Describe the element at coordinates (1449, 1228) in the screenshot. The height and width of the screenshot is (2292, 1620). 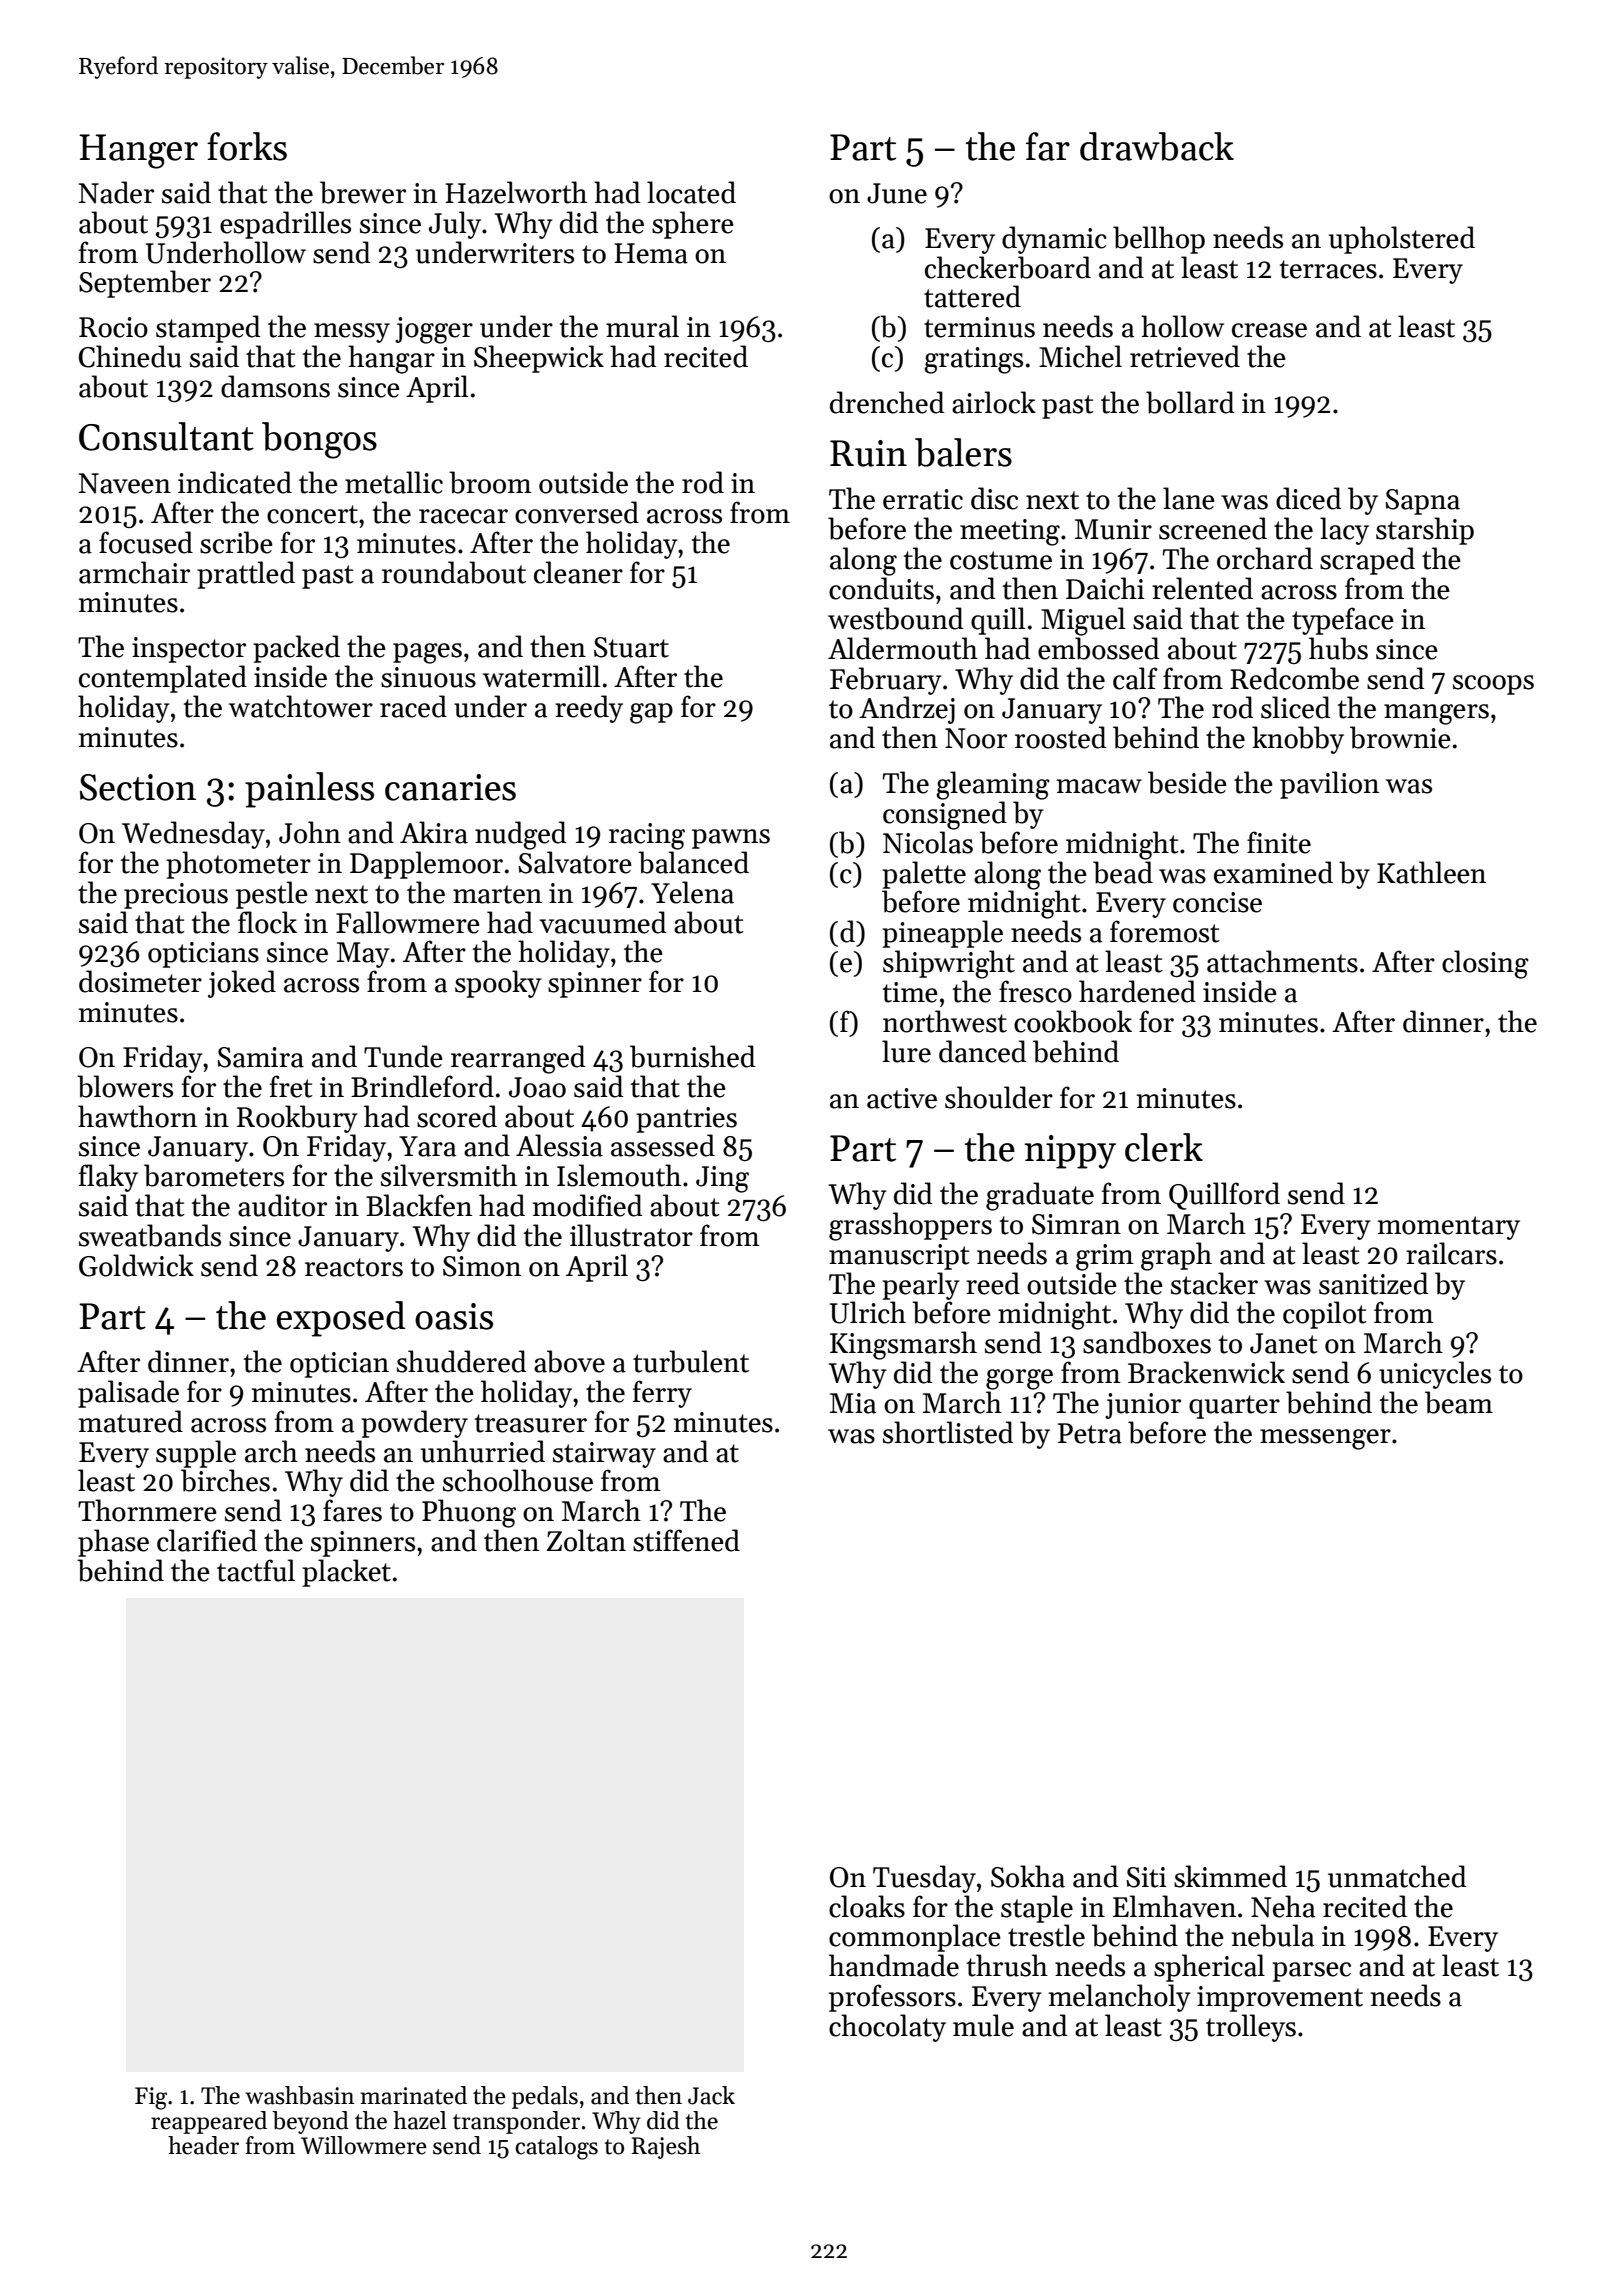
I see `momentary` at that location.
